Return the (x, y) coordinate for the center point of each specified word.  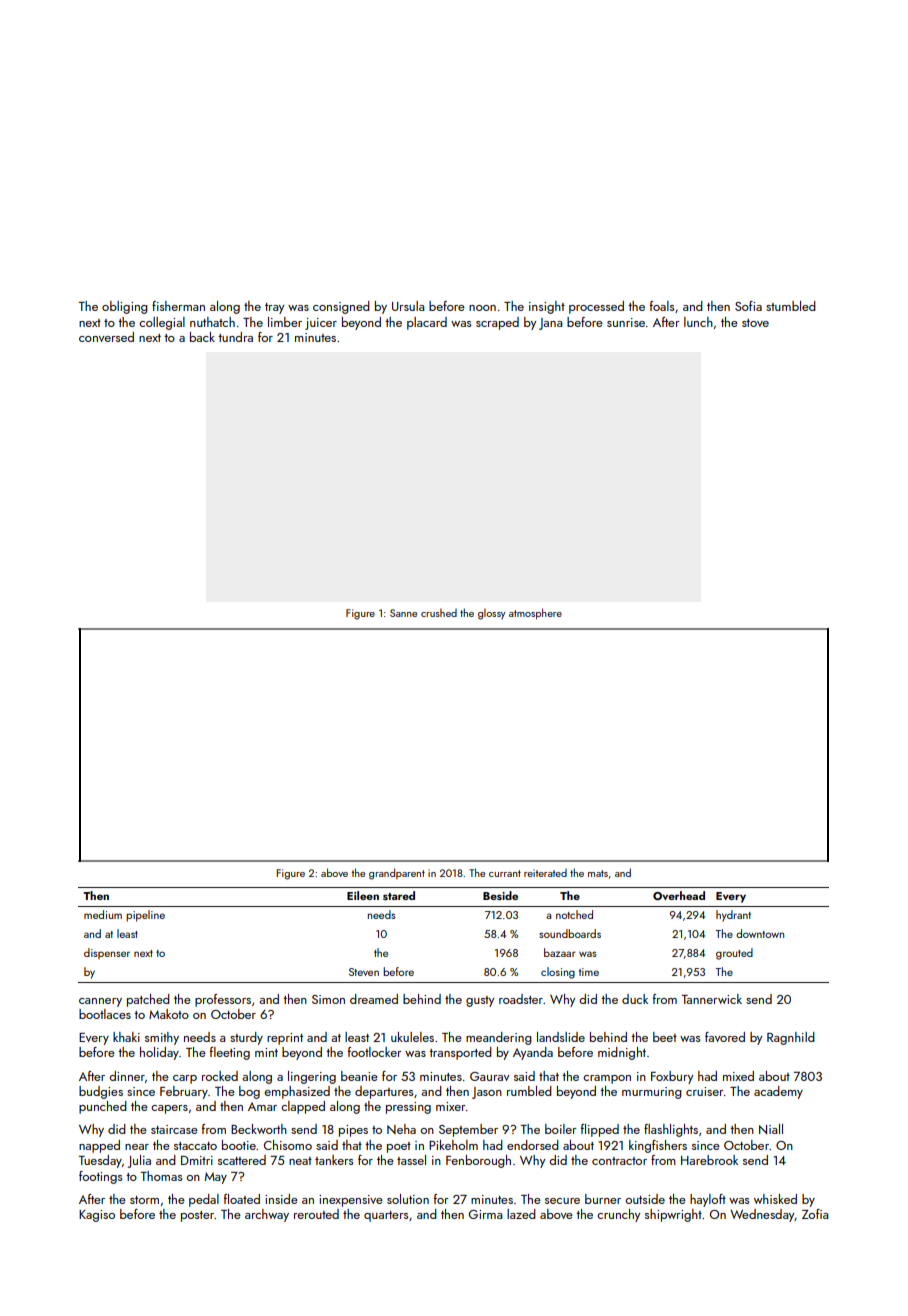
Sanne (403, 613)
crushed (439, 612)
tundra (235, 337)
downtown (760, 933)
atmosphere (535, 613)
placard (427, 323)
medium (103, 914)
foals (662, 306)
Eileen (363, 895)
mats (598, 873)
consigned (341, 307)
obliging (125, 307)
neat (300, 1161)
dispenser (107, 953)
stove (755, 323)
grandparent (397, 874)
